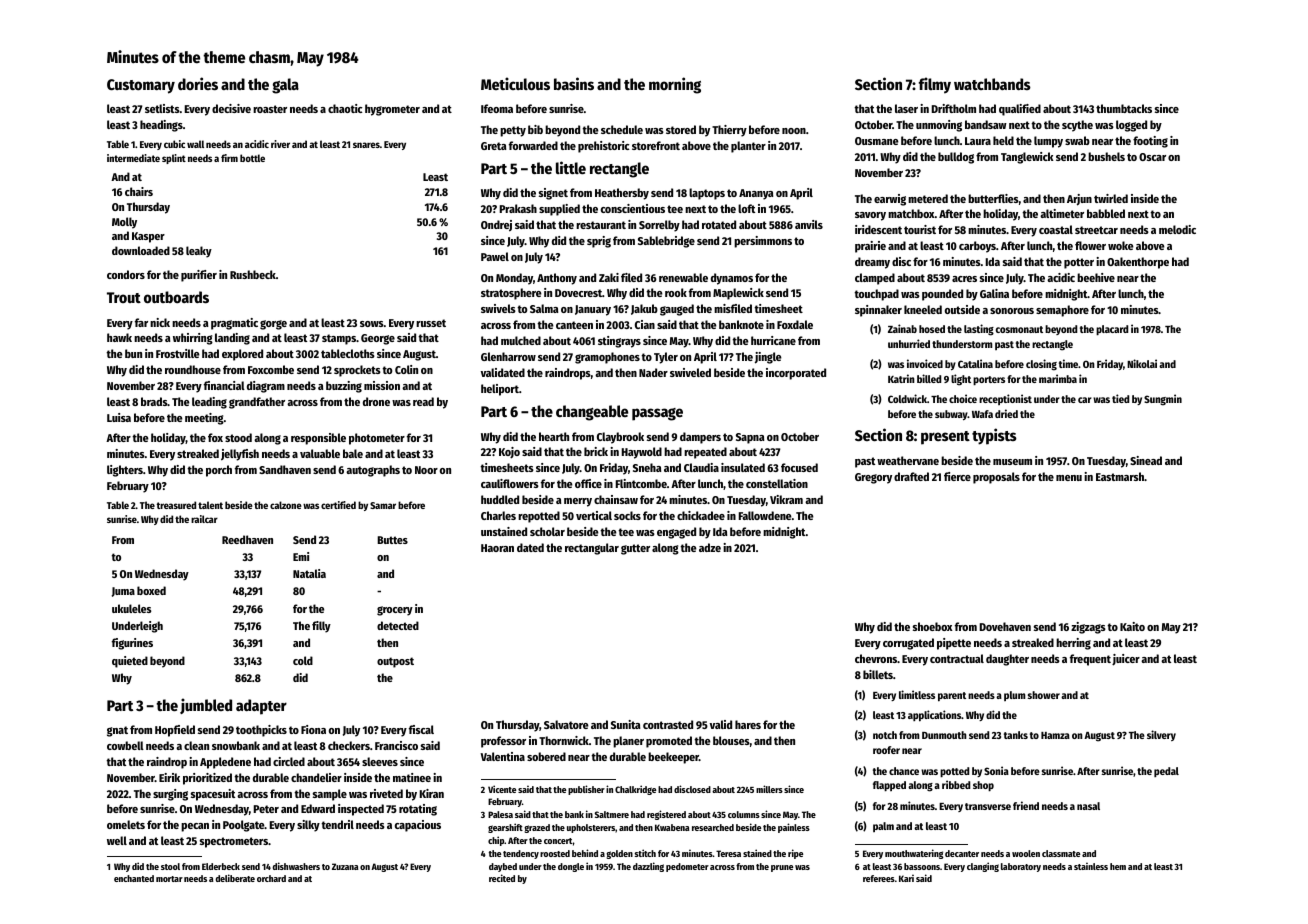  Describe the element at coordinates (986, 124) in the screenshot. I see `bandsaw` at that location.
